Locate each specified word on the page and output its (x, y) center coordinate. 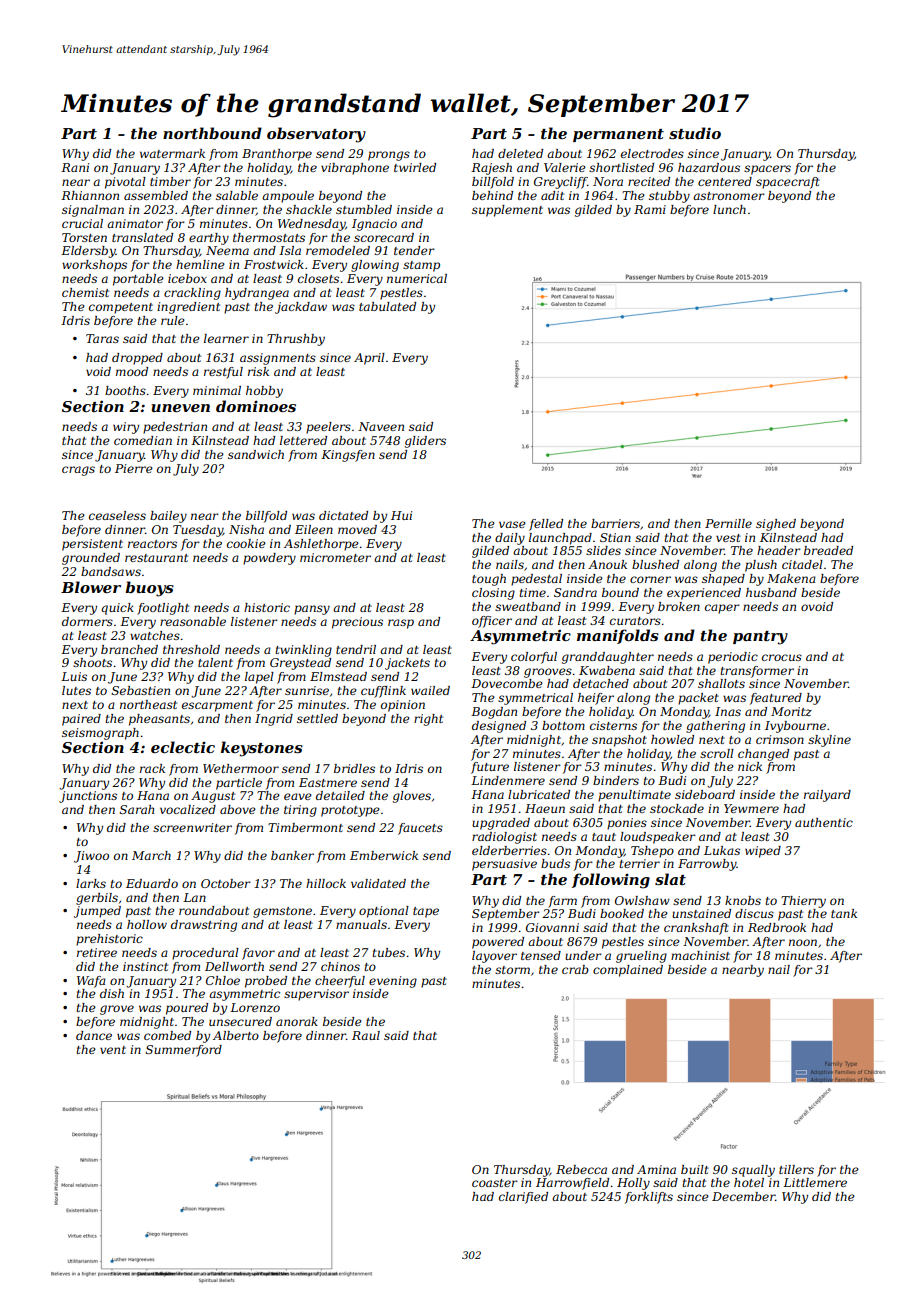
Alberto (236, 1035)
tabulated (387, 306)
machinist (700, 955)
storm (512, 970)
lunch (729, 209)
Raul (366, 1035)
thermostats (269, 237)
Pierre (134, 468)
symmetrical (535, 699)
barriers (615, 523)
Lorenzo (255, 1007)
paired (81, 720)
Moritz (791, 711)
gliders (425, 442)
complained (628, 971)
